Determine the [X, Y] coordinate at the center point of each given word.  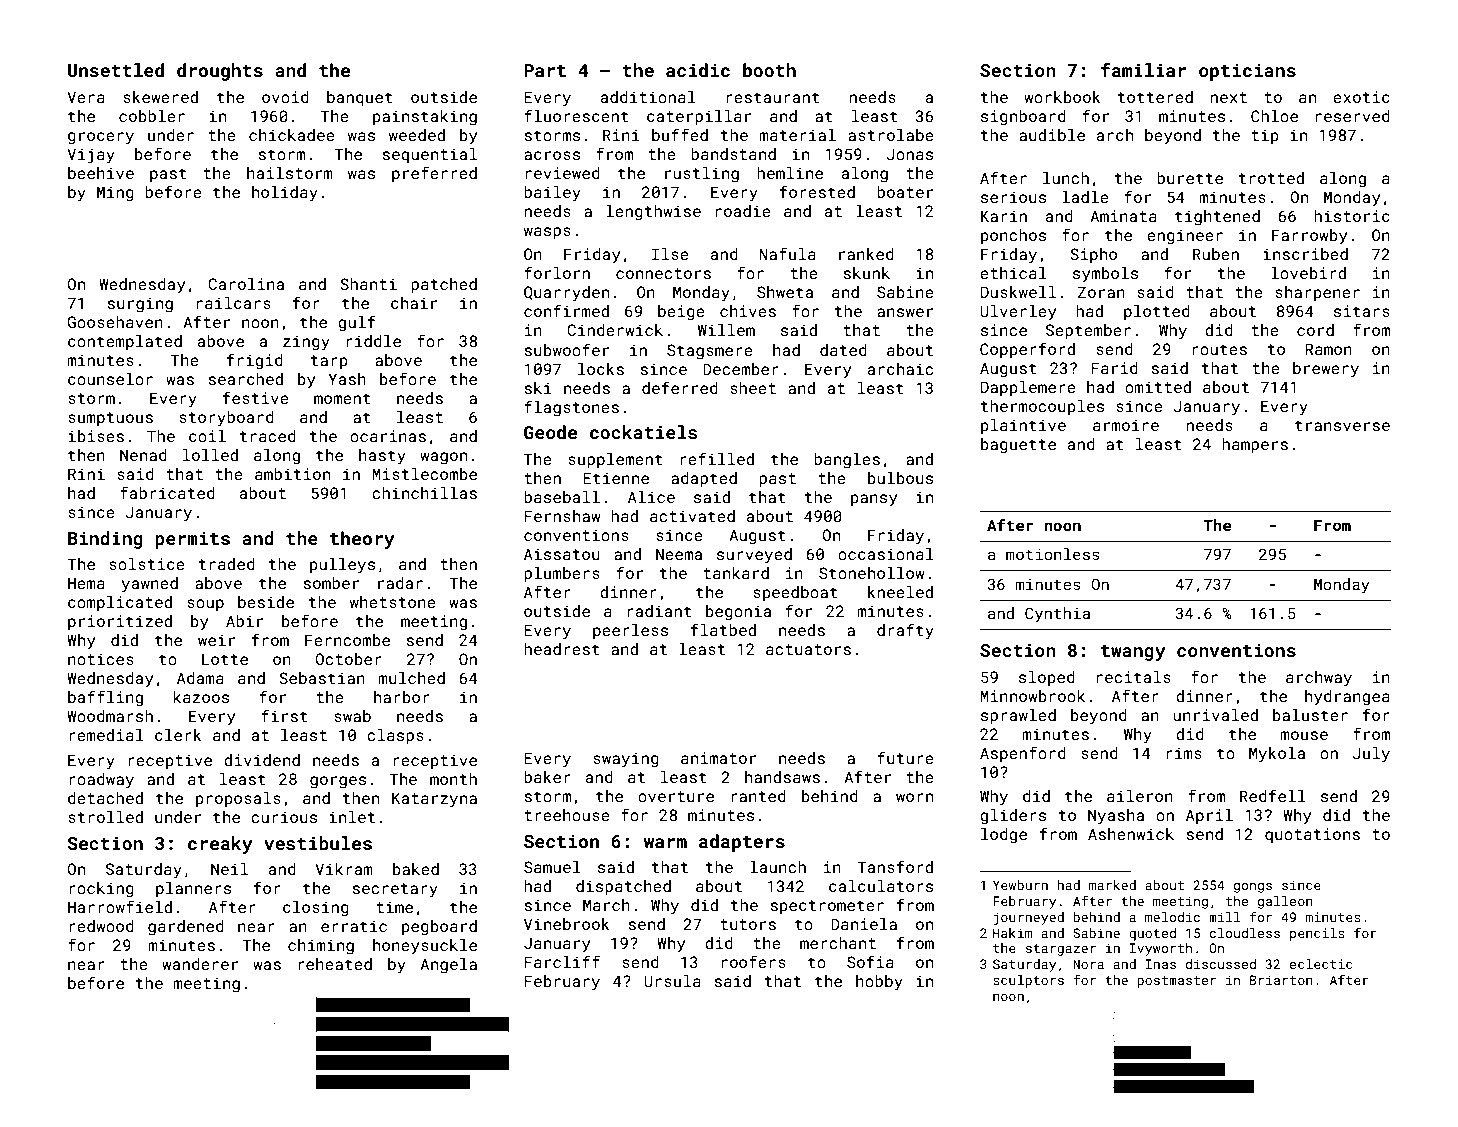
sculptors [1028, 981]
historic [1352, 216]
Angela [448, 966]
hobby [879, 983]
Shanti [368, 284]
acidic [698, 70]
